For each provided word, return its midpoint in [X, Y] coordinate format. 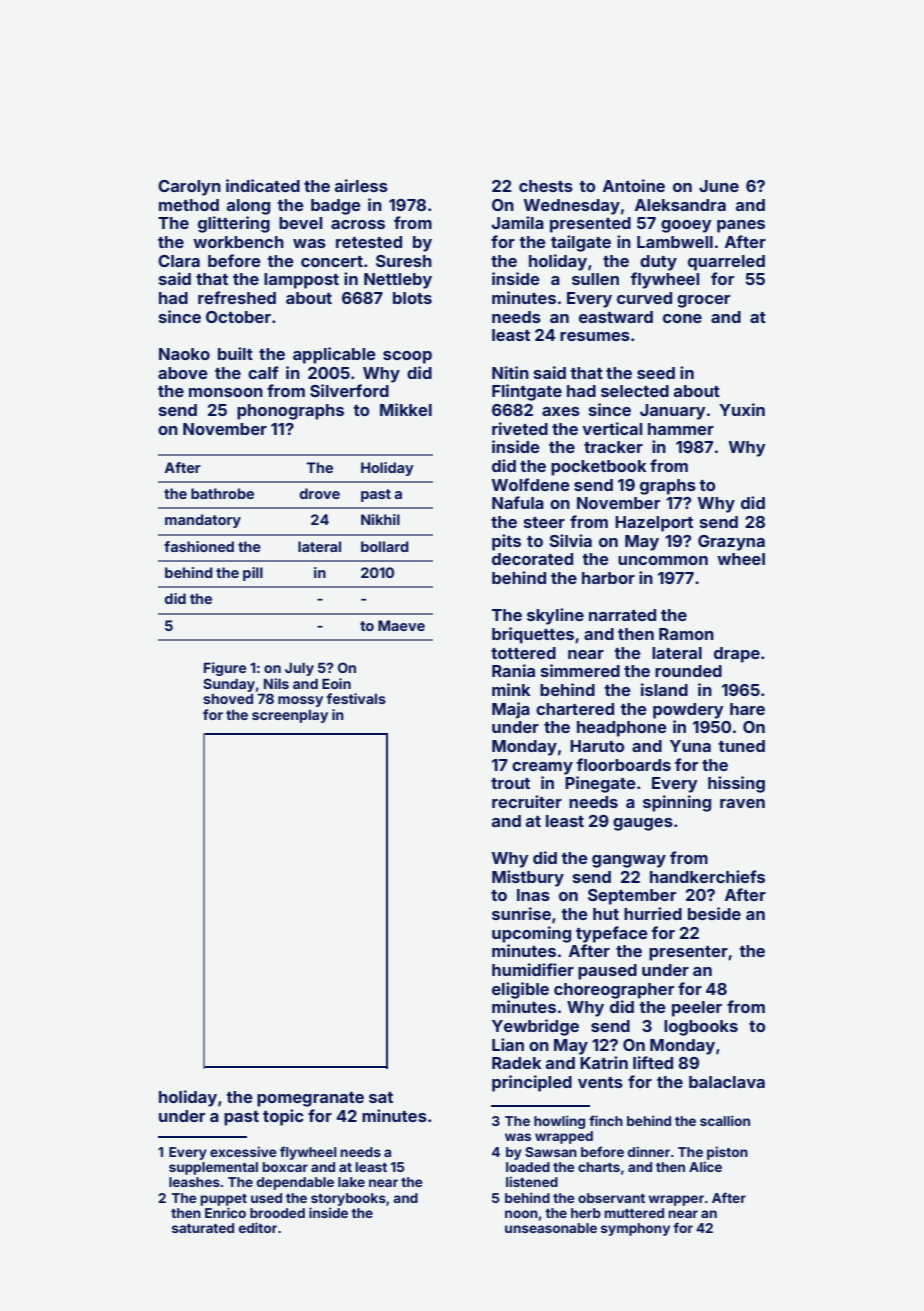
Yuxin [742, 409]
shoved [228, 699]
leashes [194, 1182]
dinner [649, 1151]
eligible [520, 990]
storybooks [348, 1199]
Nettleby [398, 281]
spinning [677, 803]
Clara [179, 261]
